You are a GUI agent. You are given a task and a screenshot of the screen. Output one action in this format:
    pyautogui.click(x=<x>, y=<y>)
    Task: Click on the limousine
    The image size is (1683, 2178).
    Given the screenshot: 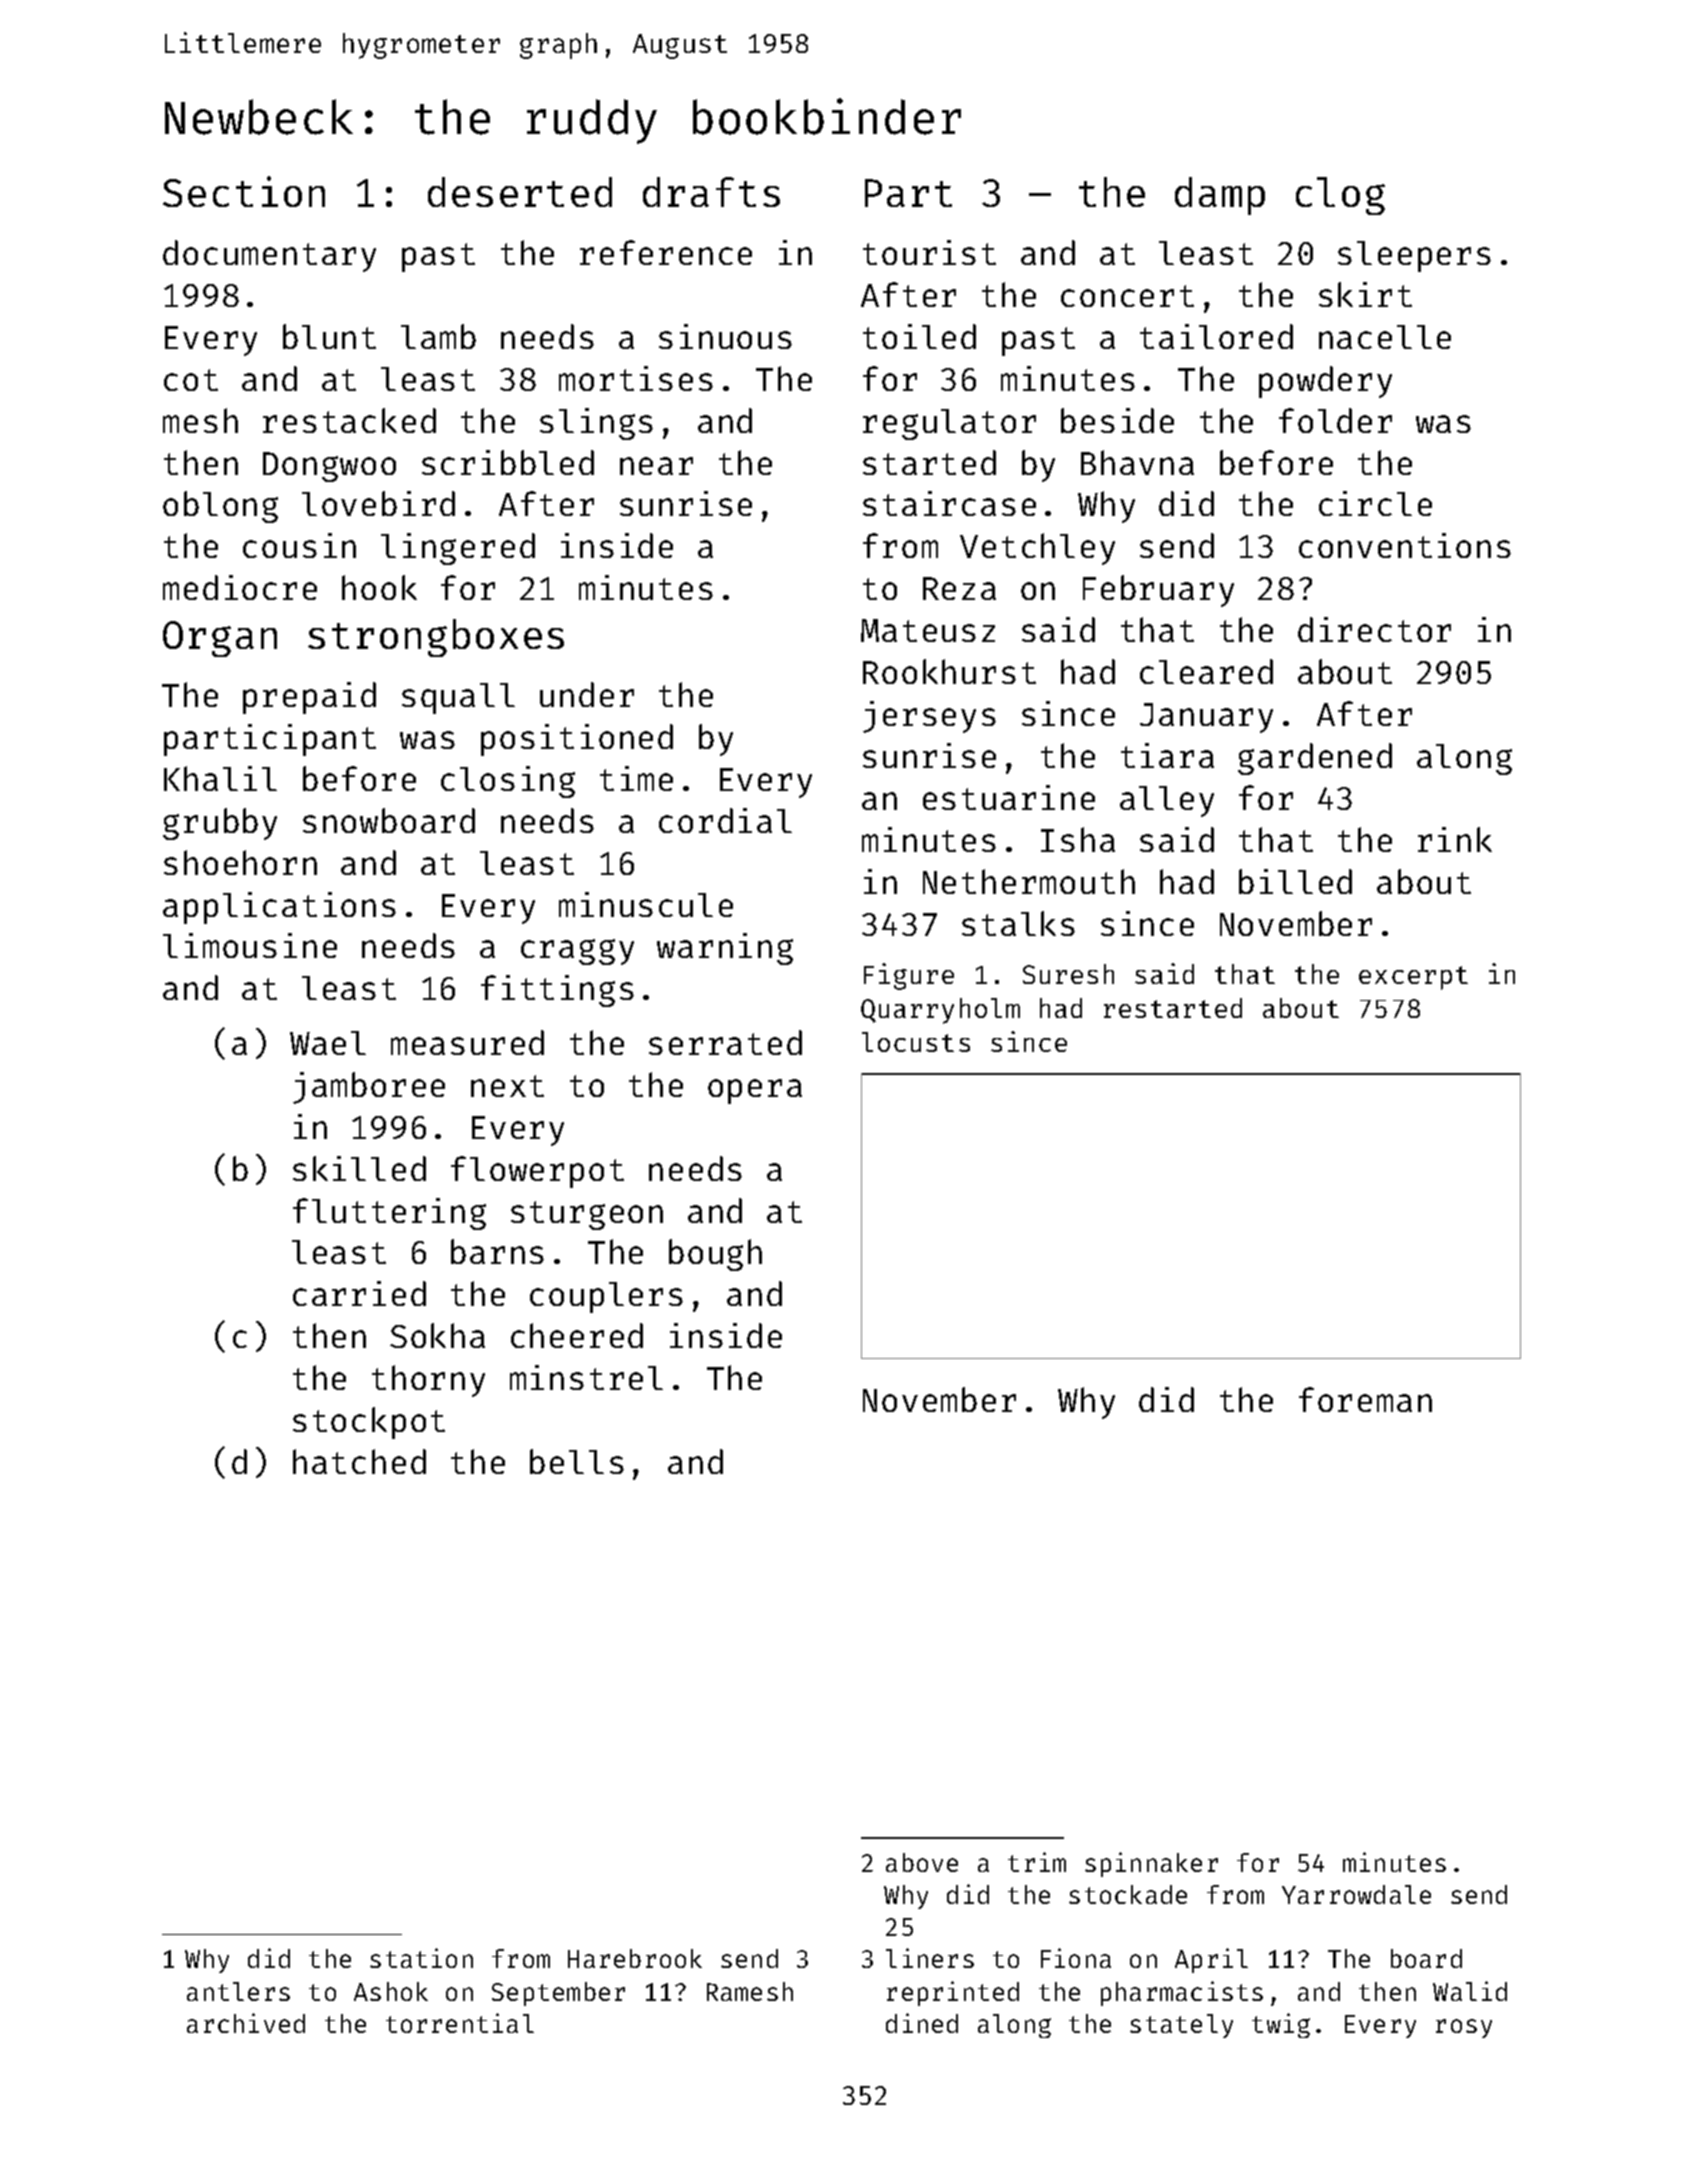 What is the action you would take?
    pyautogui.click(x=250, y=945)
